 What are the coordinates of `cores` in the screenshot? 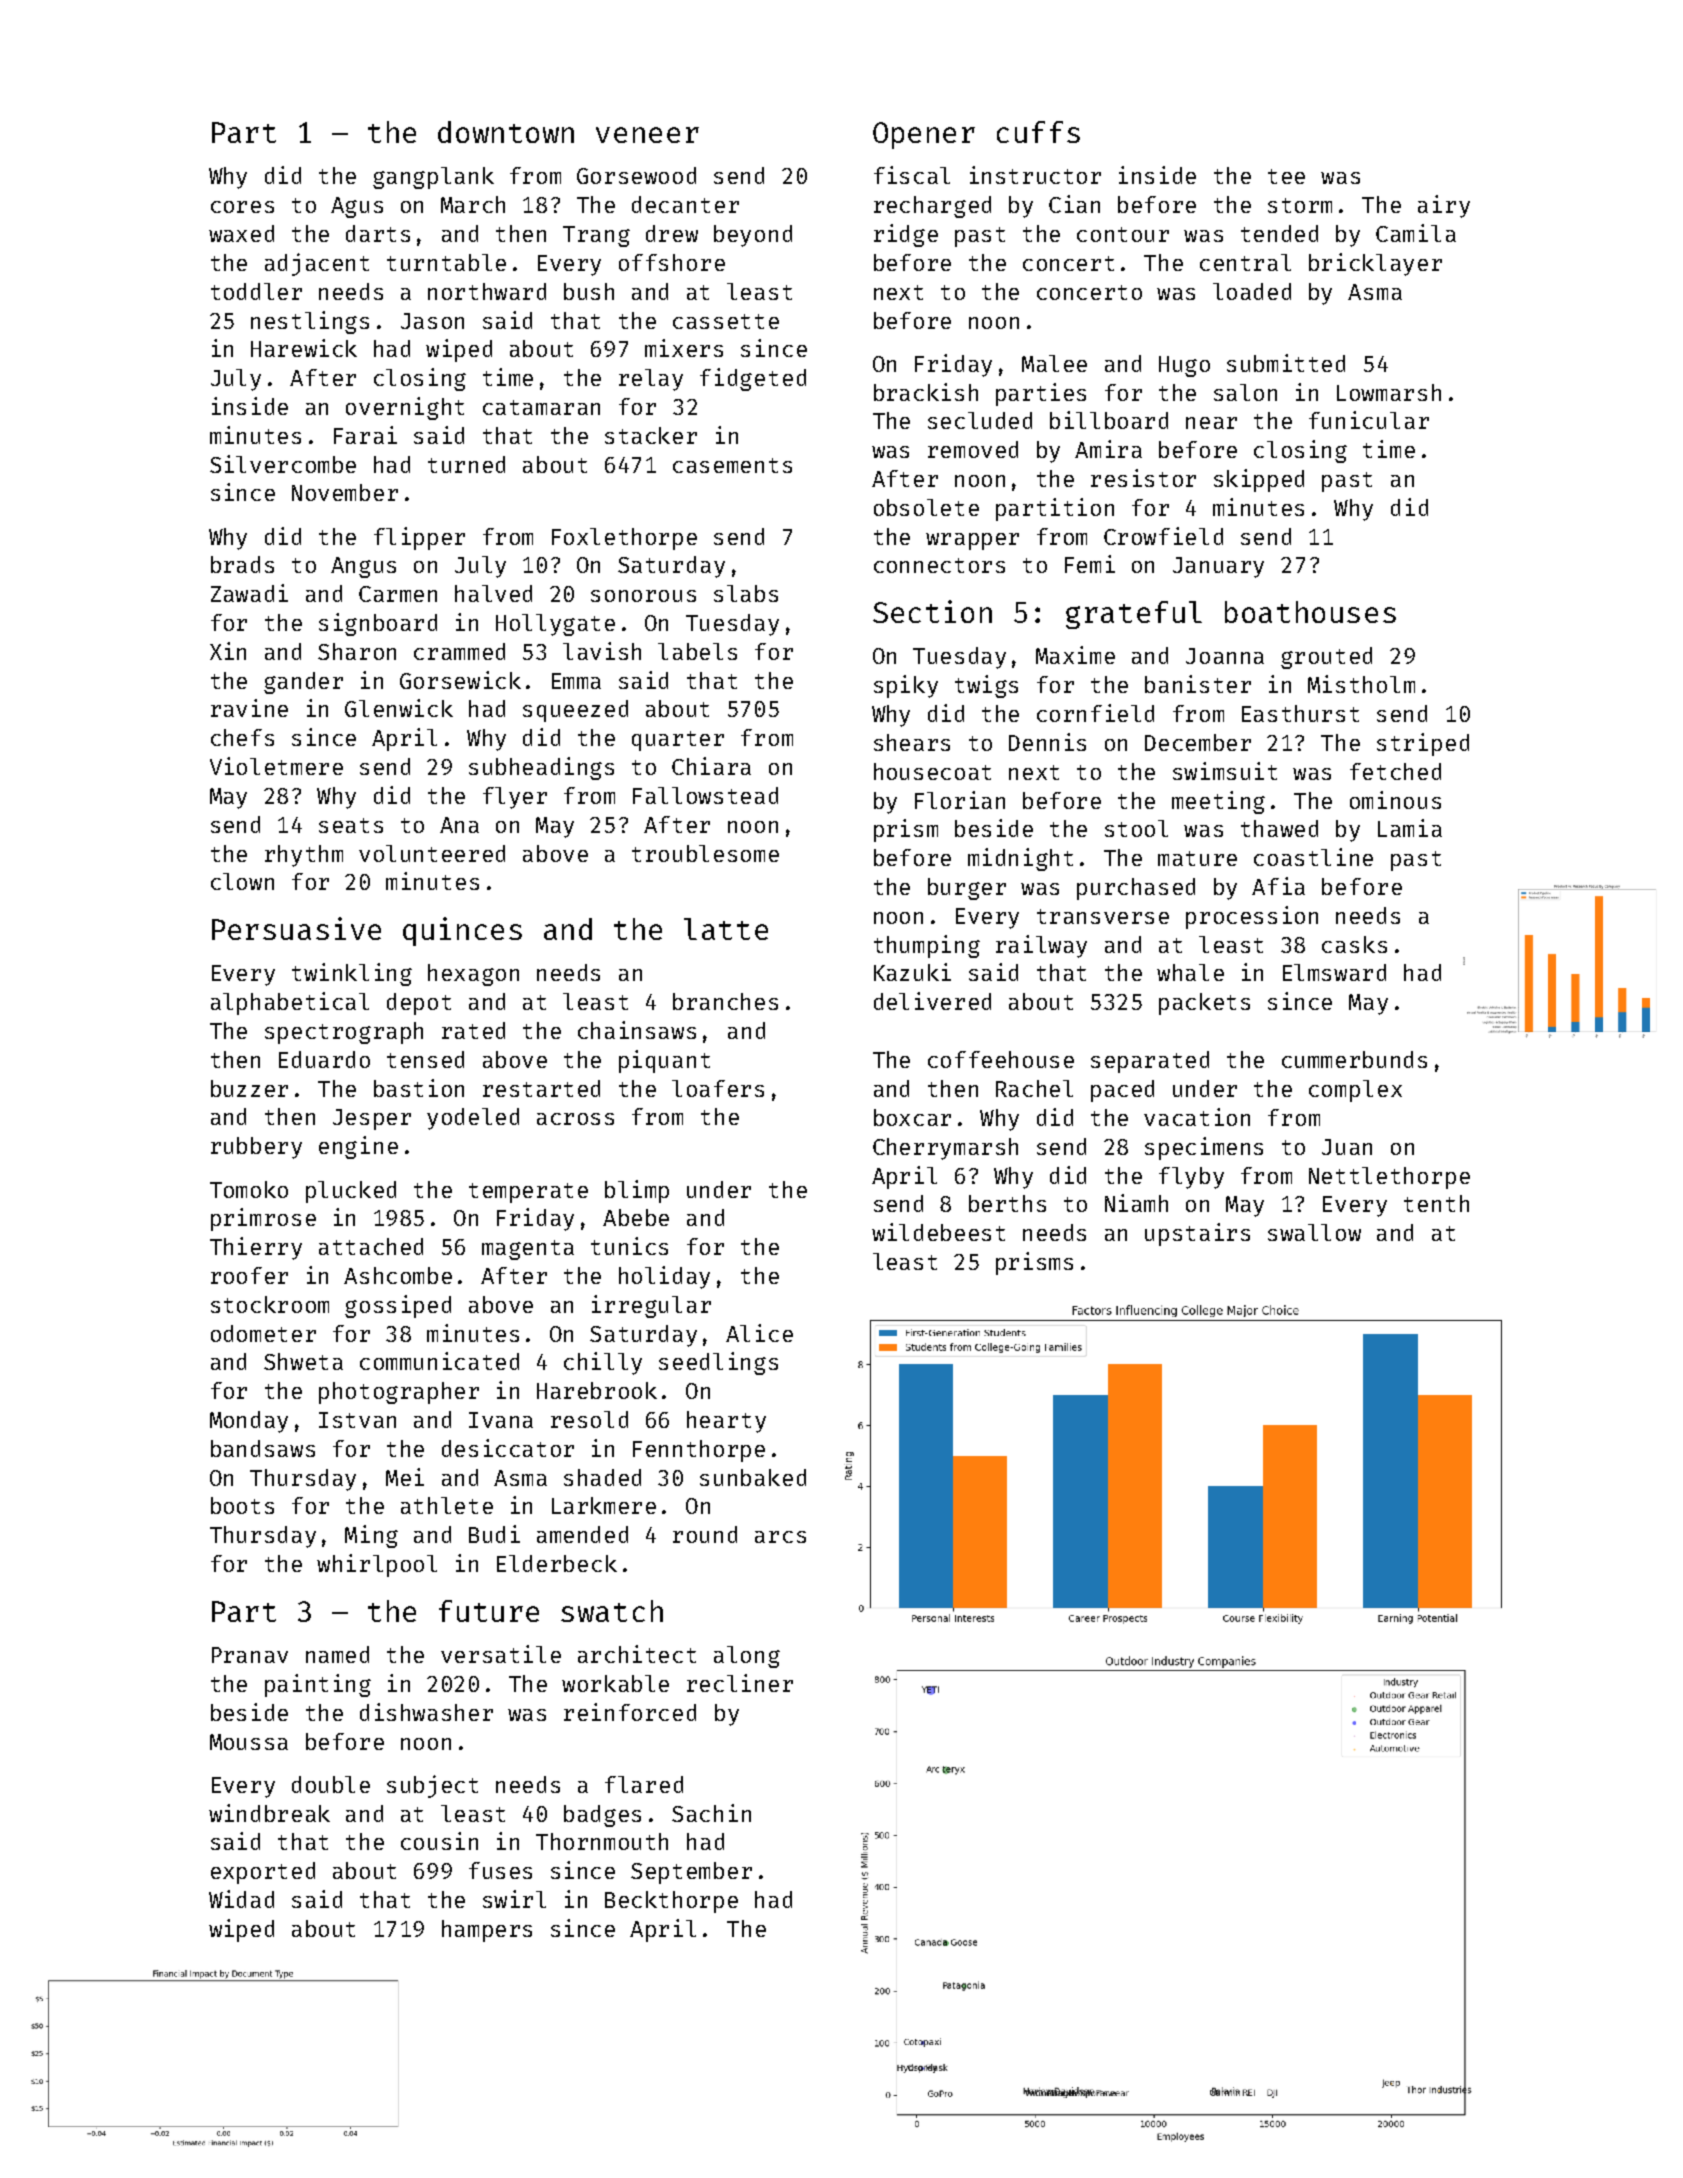 It's located at (242, 207).
